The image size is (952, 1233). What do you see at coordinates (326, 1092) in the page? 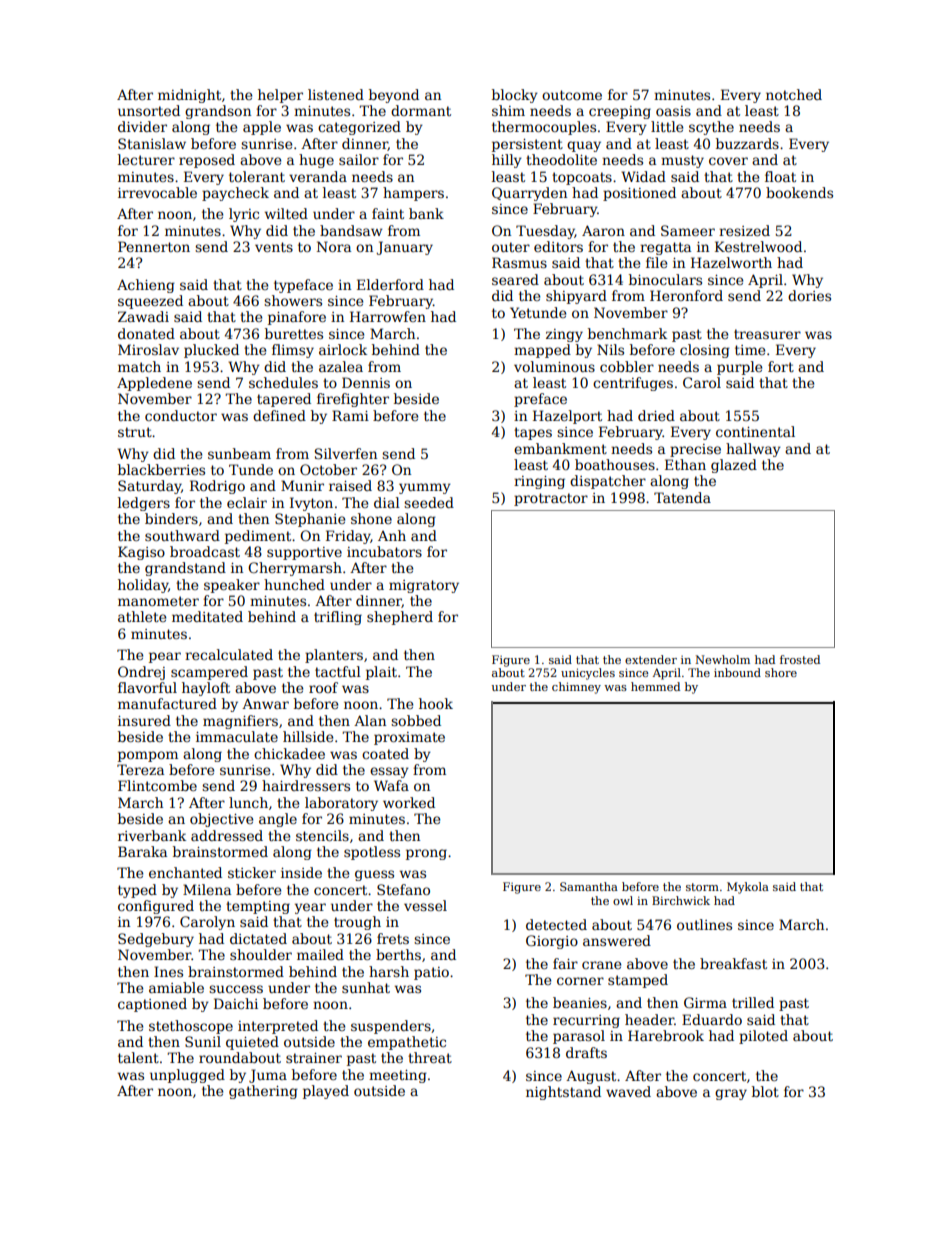
I see `played` at bounding box center [326, 1092].
